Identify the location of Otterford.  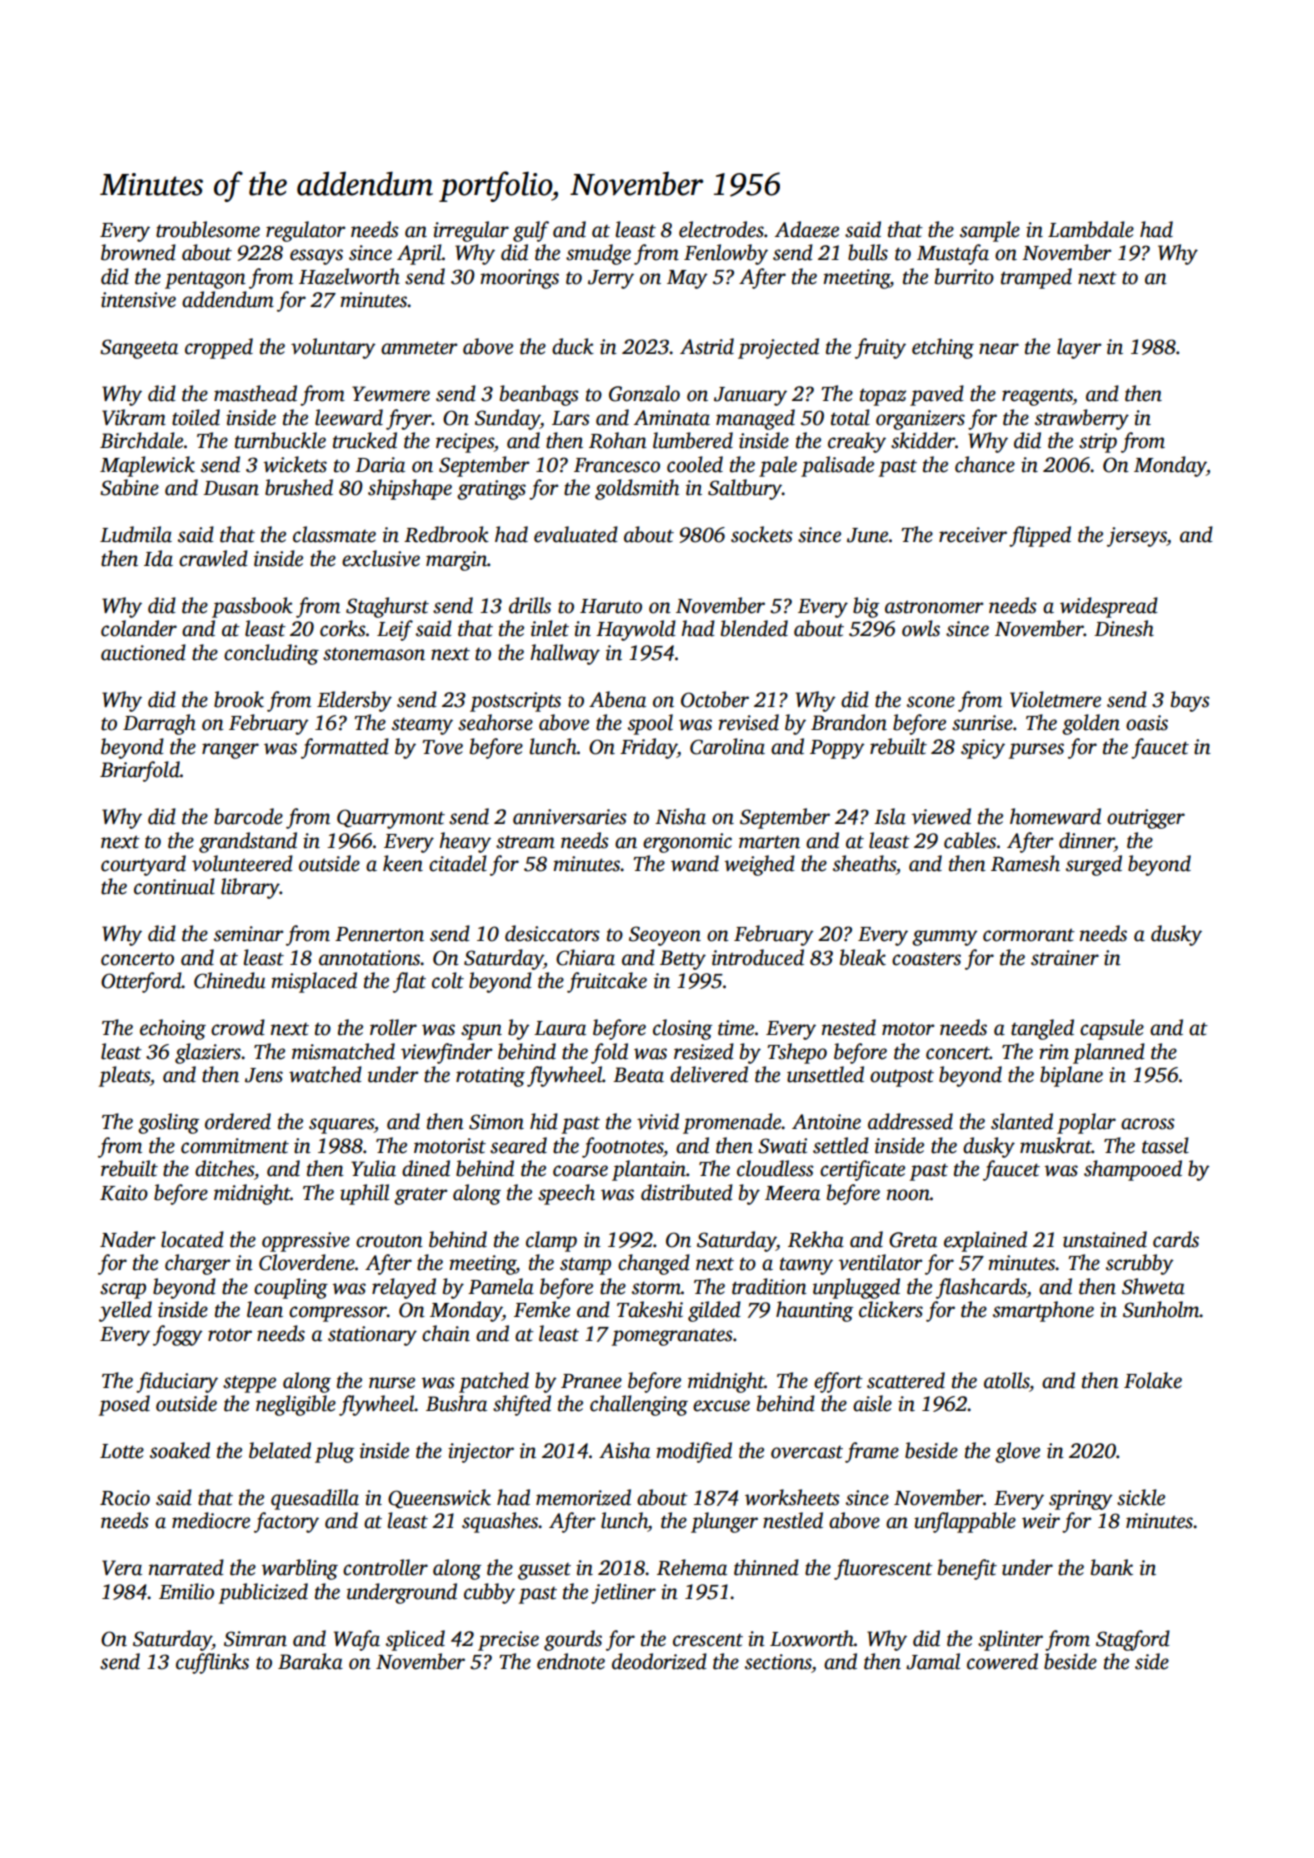
(141, 982).
